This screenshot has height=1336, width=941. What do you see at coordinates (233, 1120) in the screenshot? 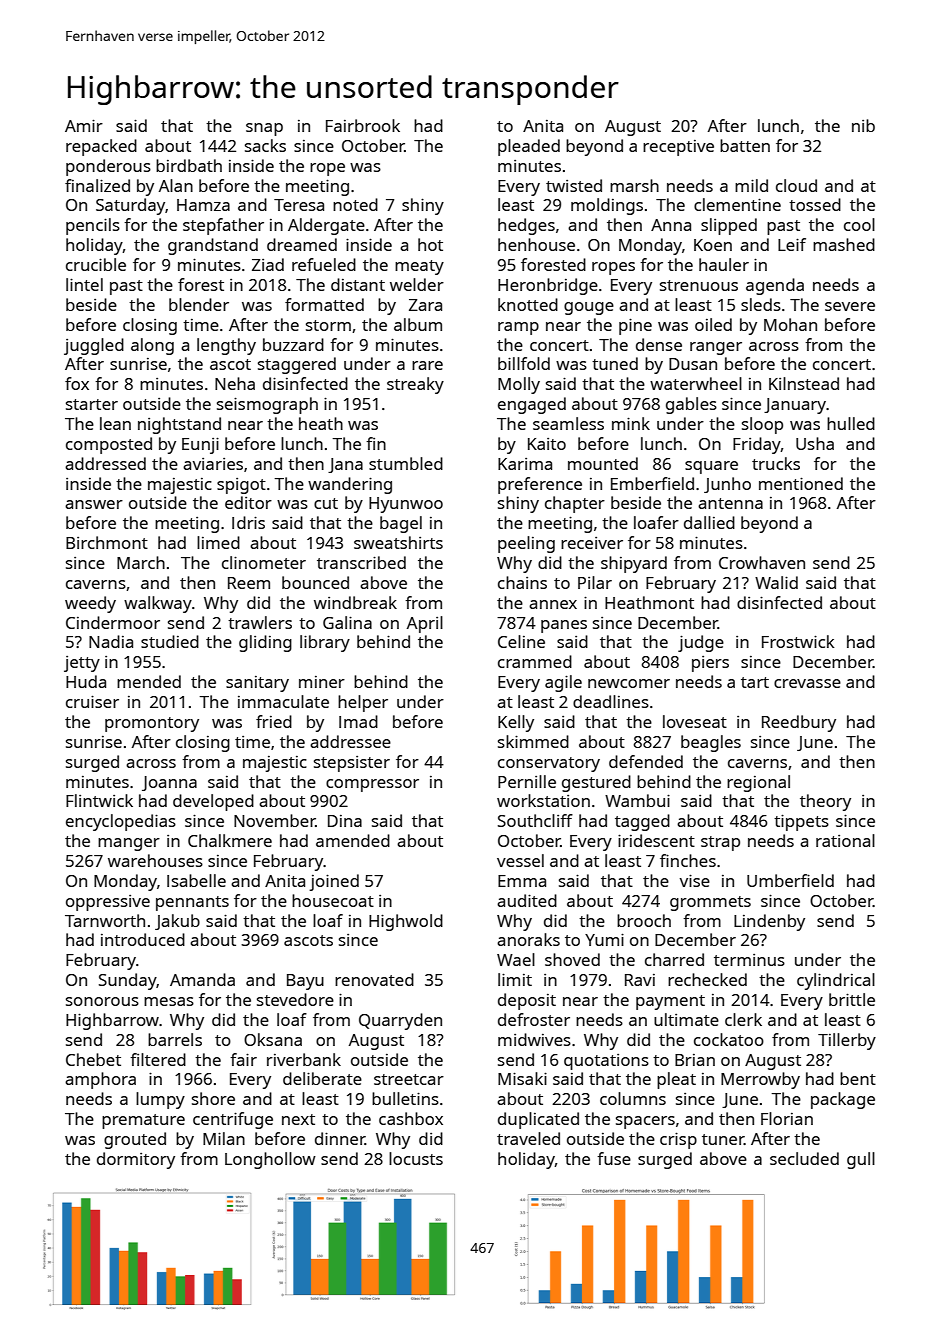
I see `centrifuge` at bounding box center [233, 1120].
